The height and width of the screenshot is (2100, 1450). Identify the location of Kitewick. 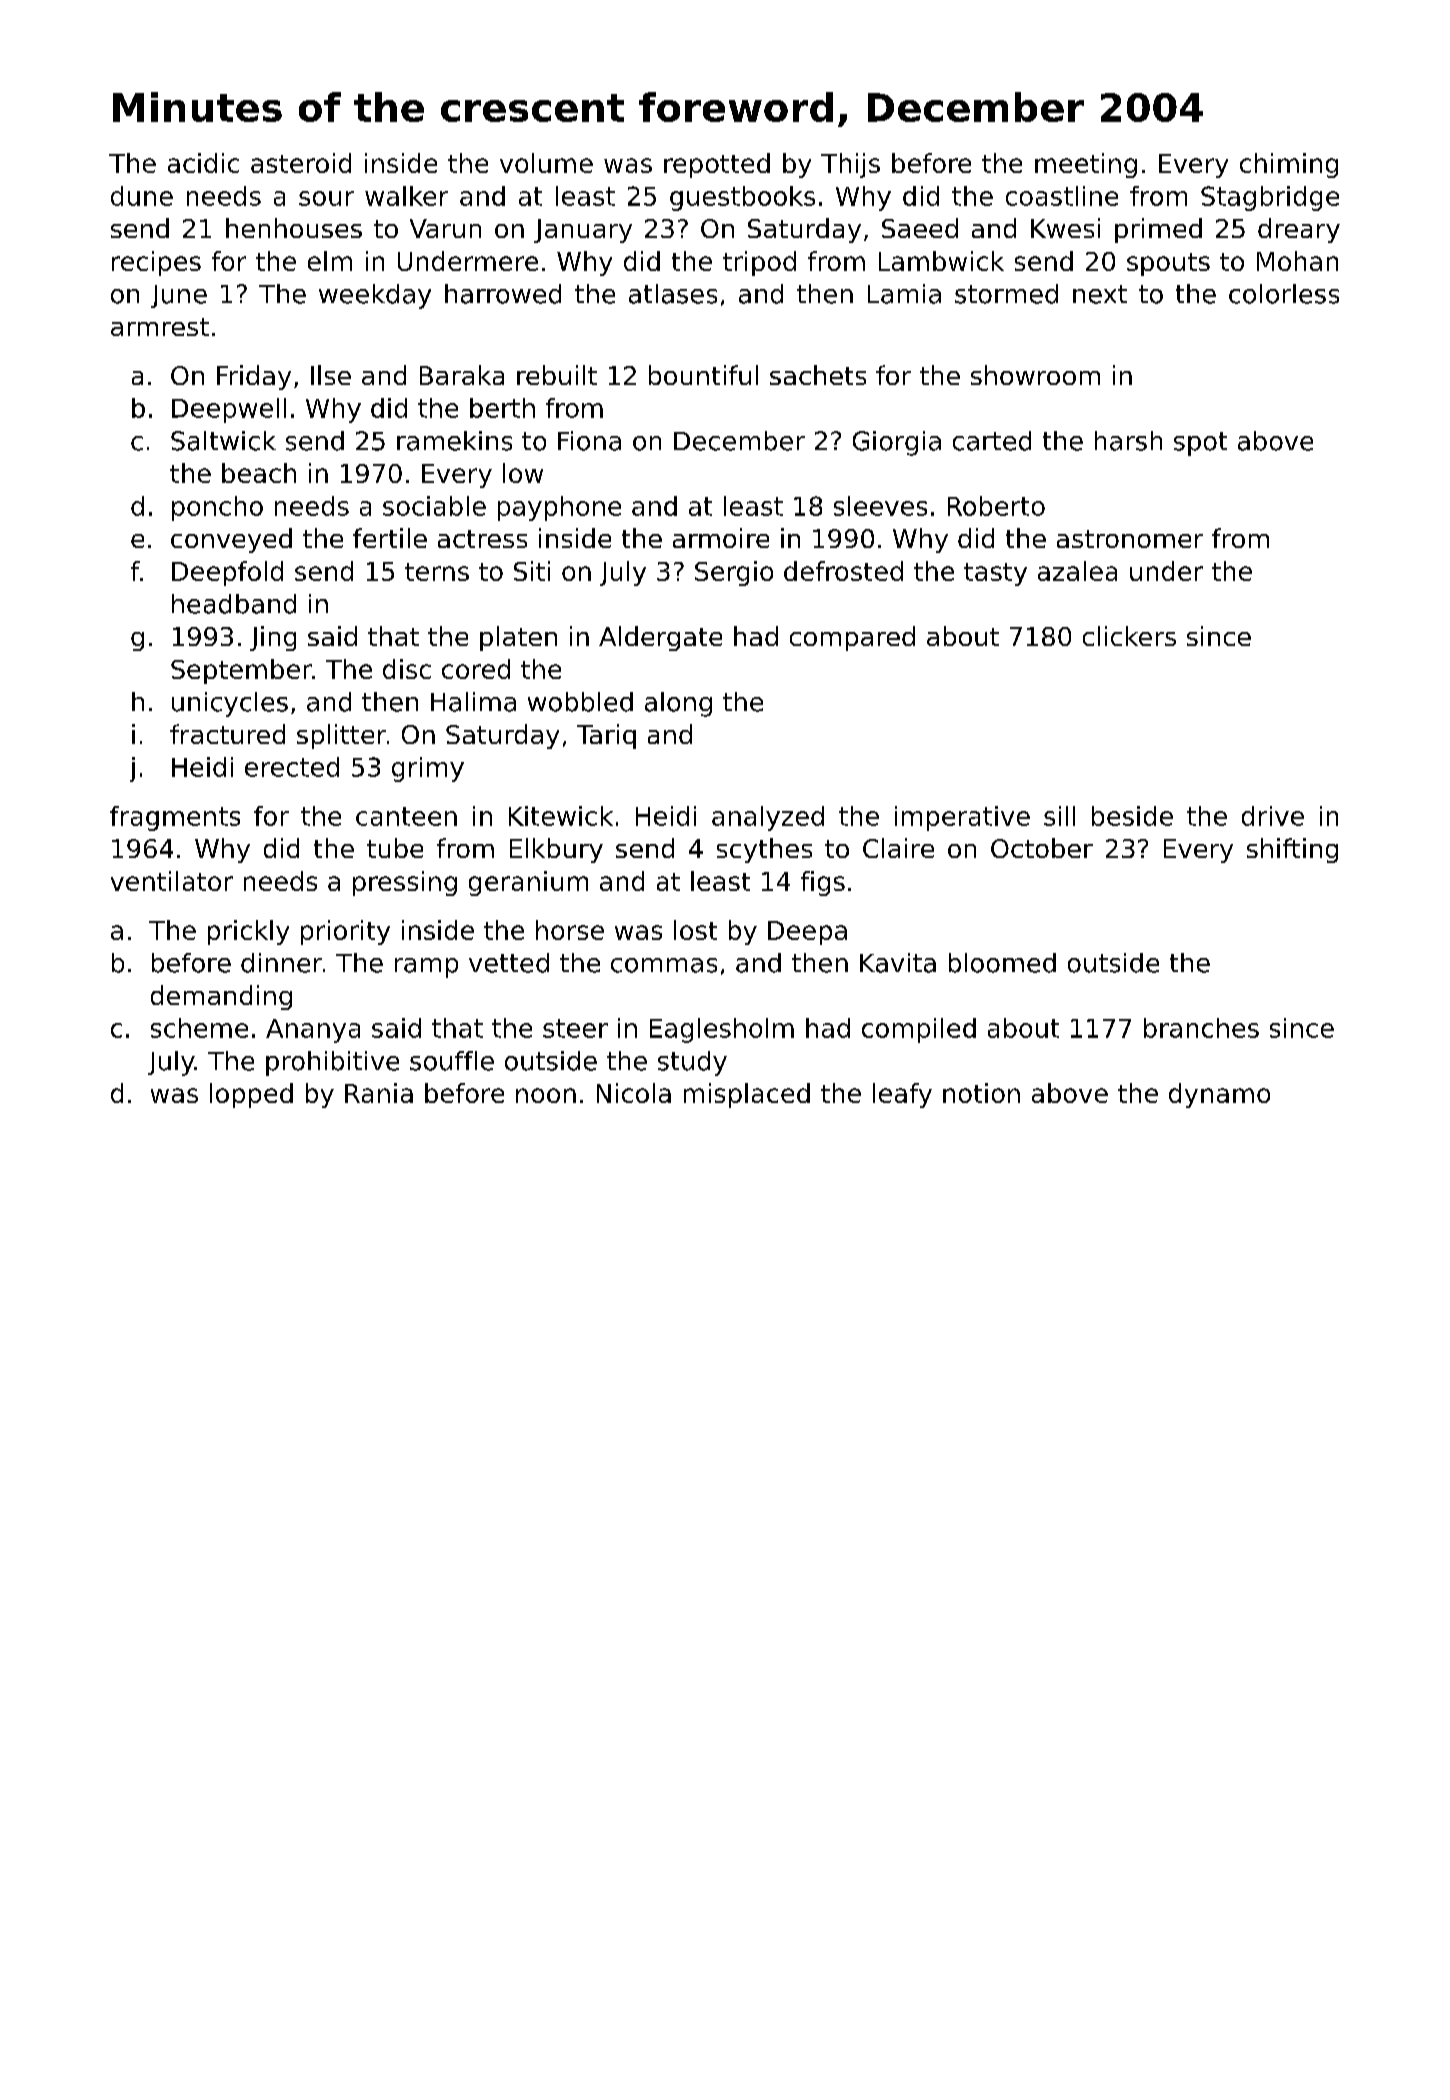
(561, 816).
